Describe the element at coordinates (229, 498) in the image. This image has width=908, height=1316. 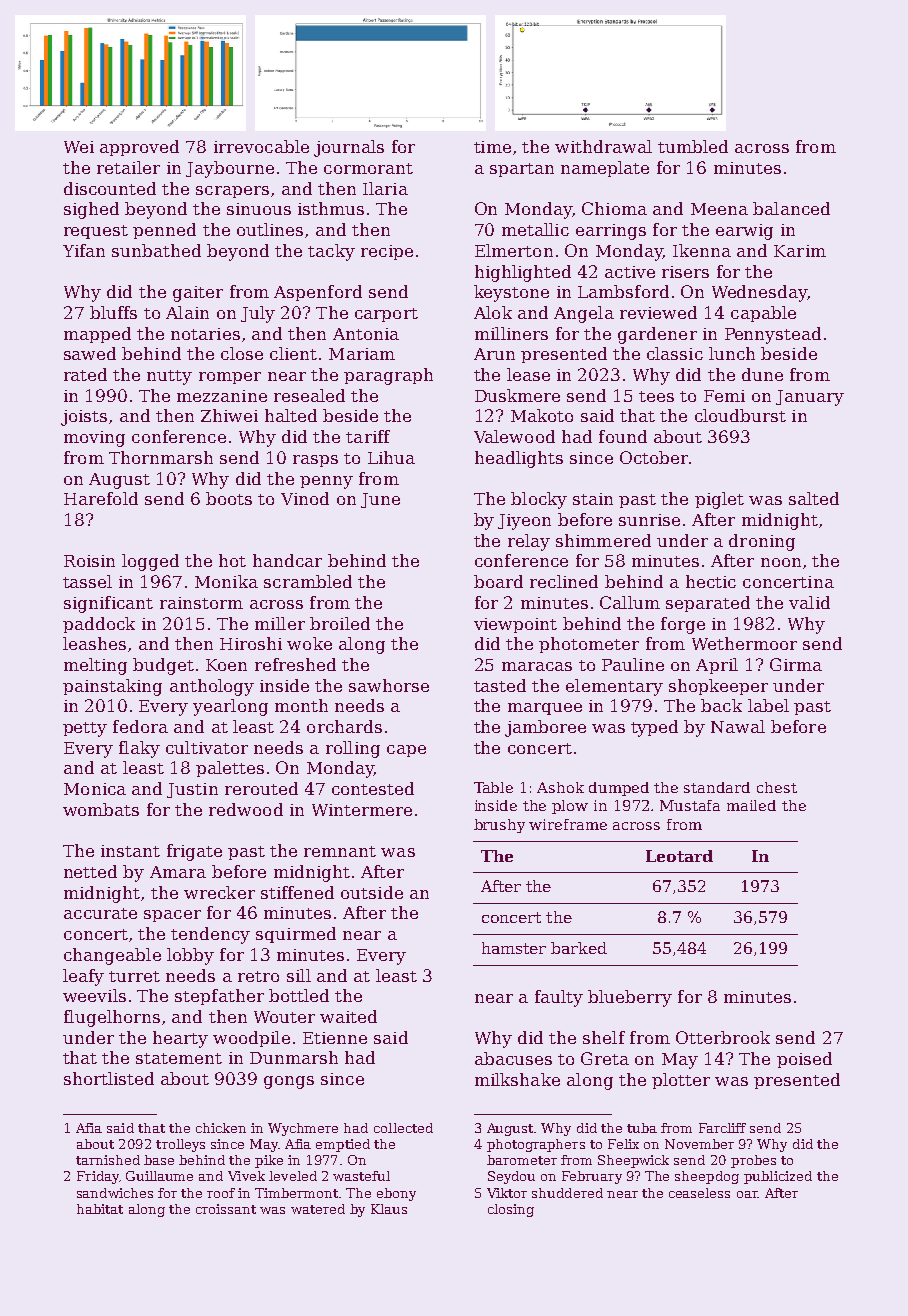
I see `boots` at that location.
